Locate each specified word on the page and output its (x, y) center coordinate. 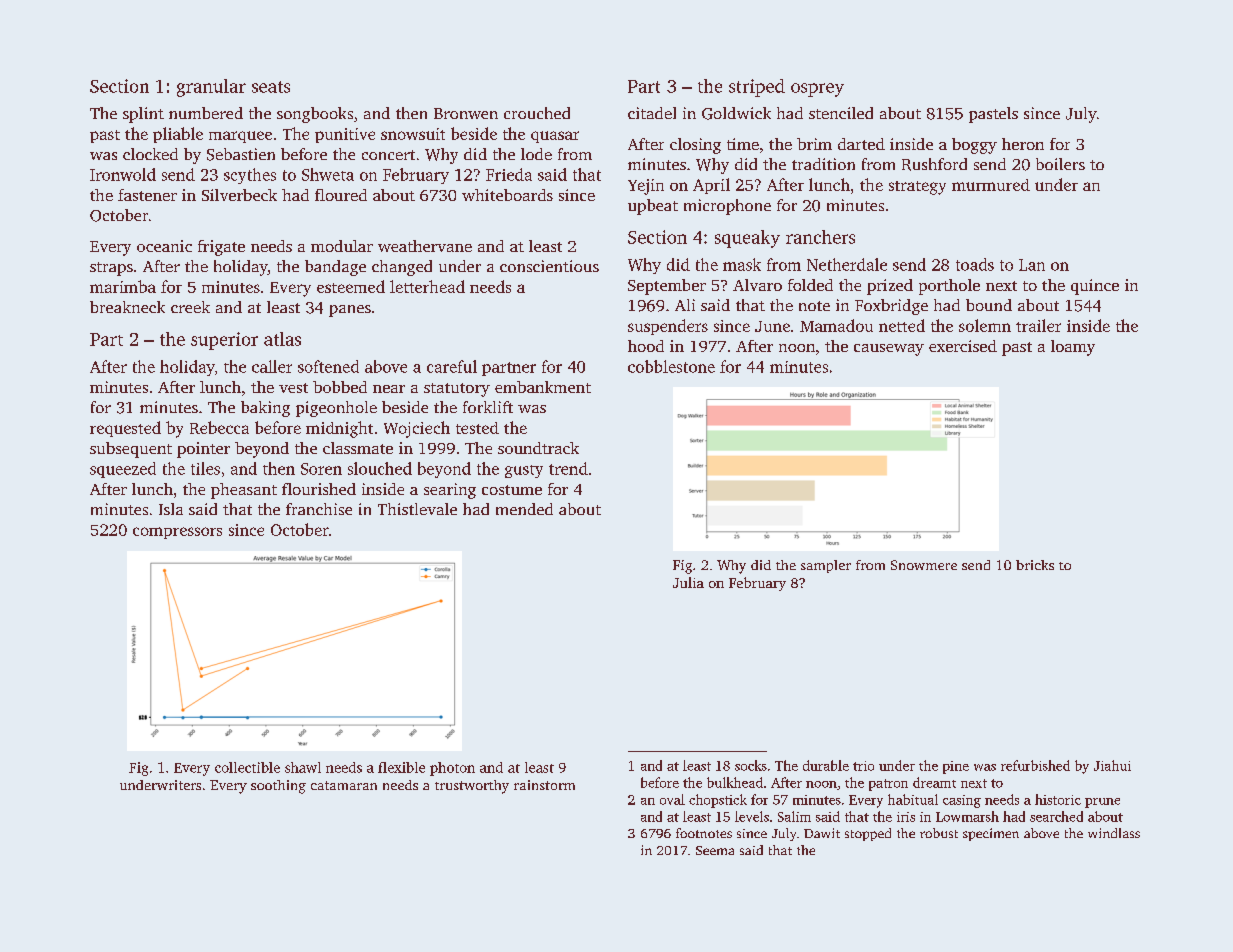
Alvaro (757, 285)
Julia (688, 582)
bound (989, 305)
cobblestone (671, 366)
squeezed (123, 470)
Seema (715, 850)
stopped (868, 834)
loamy (1073, 348)
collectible (247, 767)
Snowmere (924, 565)
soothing (278, 787)
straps (111, 269)
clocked (150, 154)
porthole (949, 287)
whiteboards (507, 195)
